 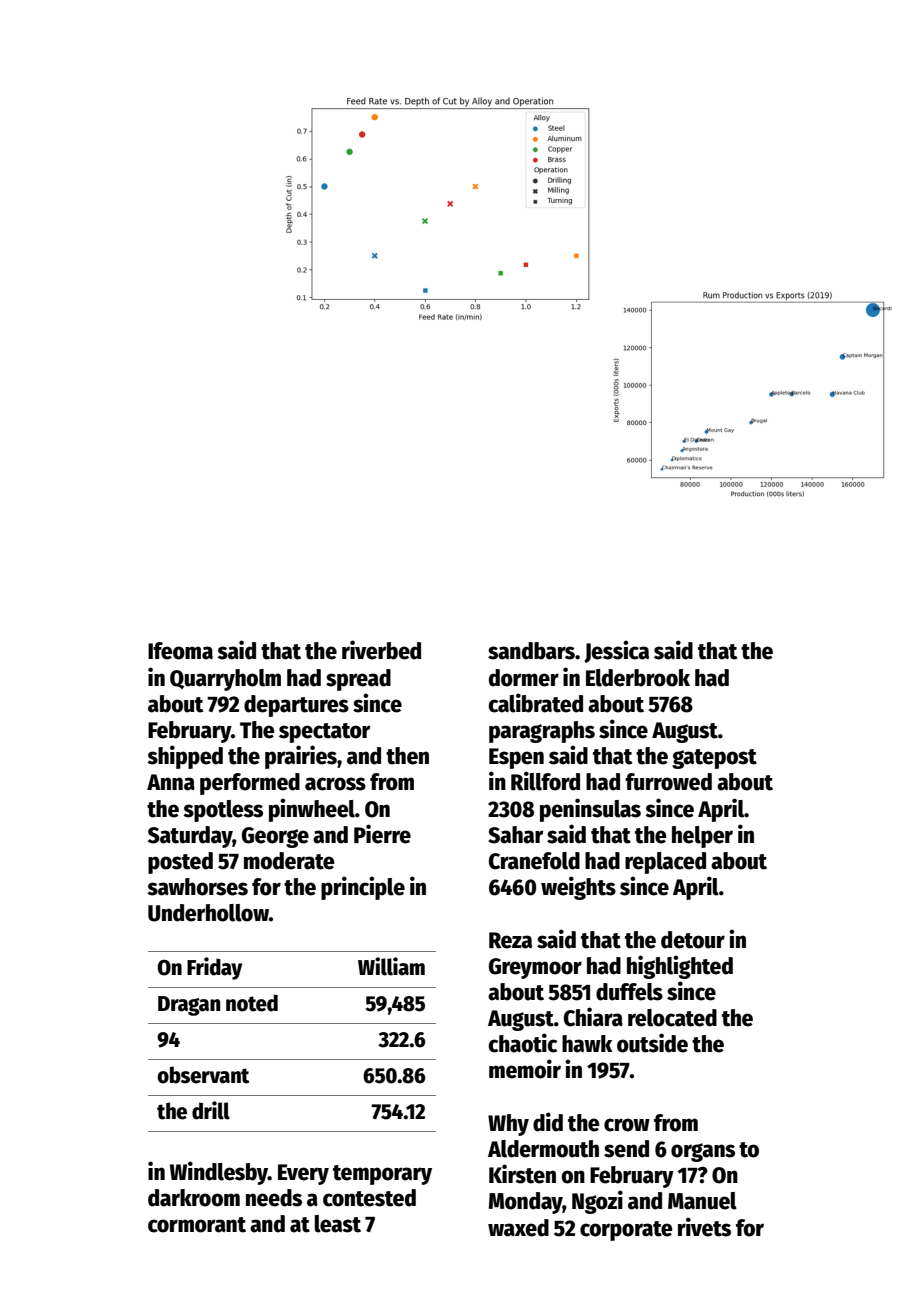 What do you see at coordinates (407, 756) in the page?
I see `then` at bounding box center [407, 756].
